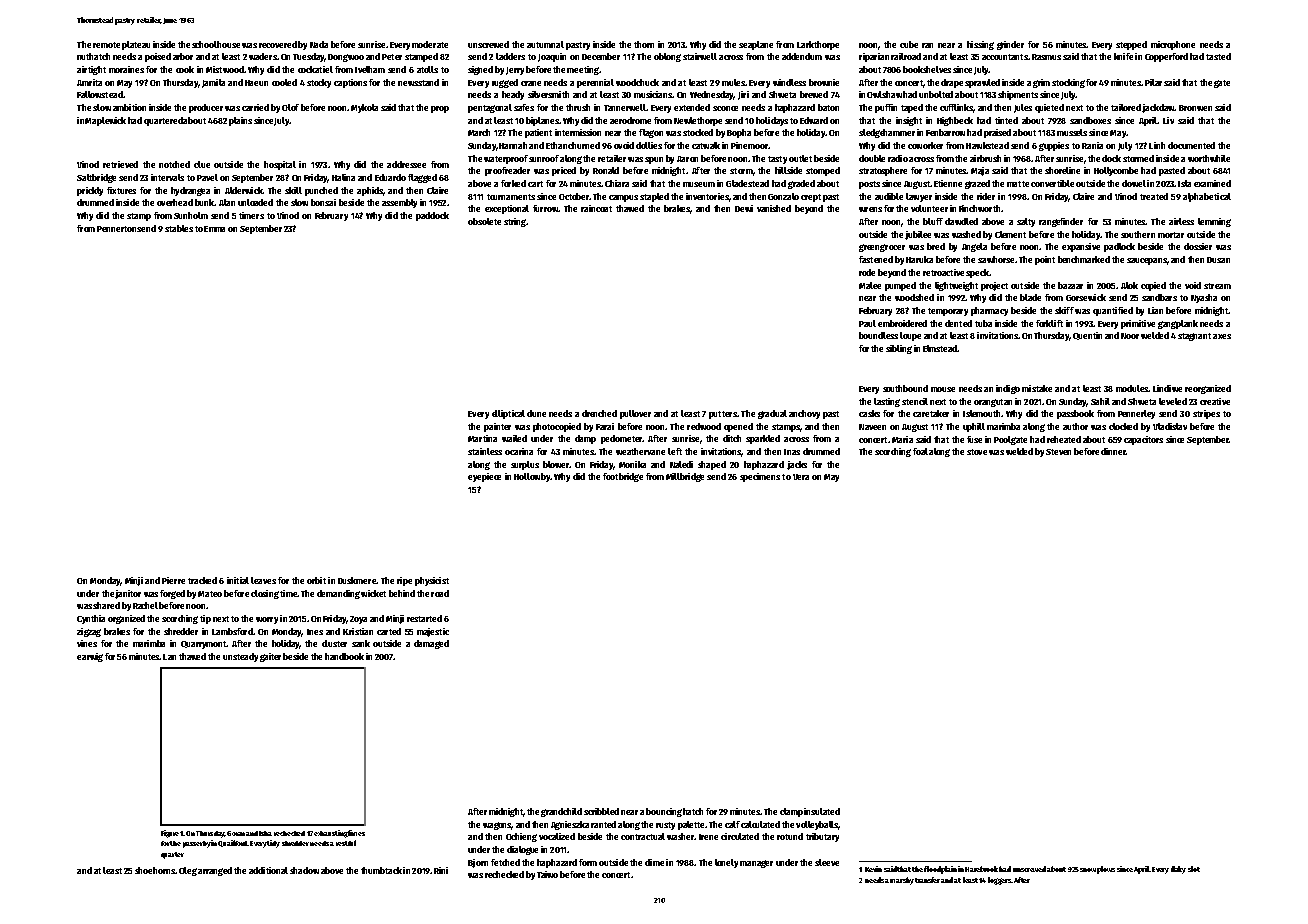 Image resolution: width=1308 pixels, height=924 pixels. What do you see at coordinates (432, 581) in the page?
I see `physicist` at bounding box center [432, 581].
